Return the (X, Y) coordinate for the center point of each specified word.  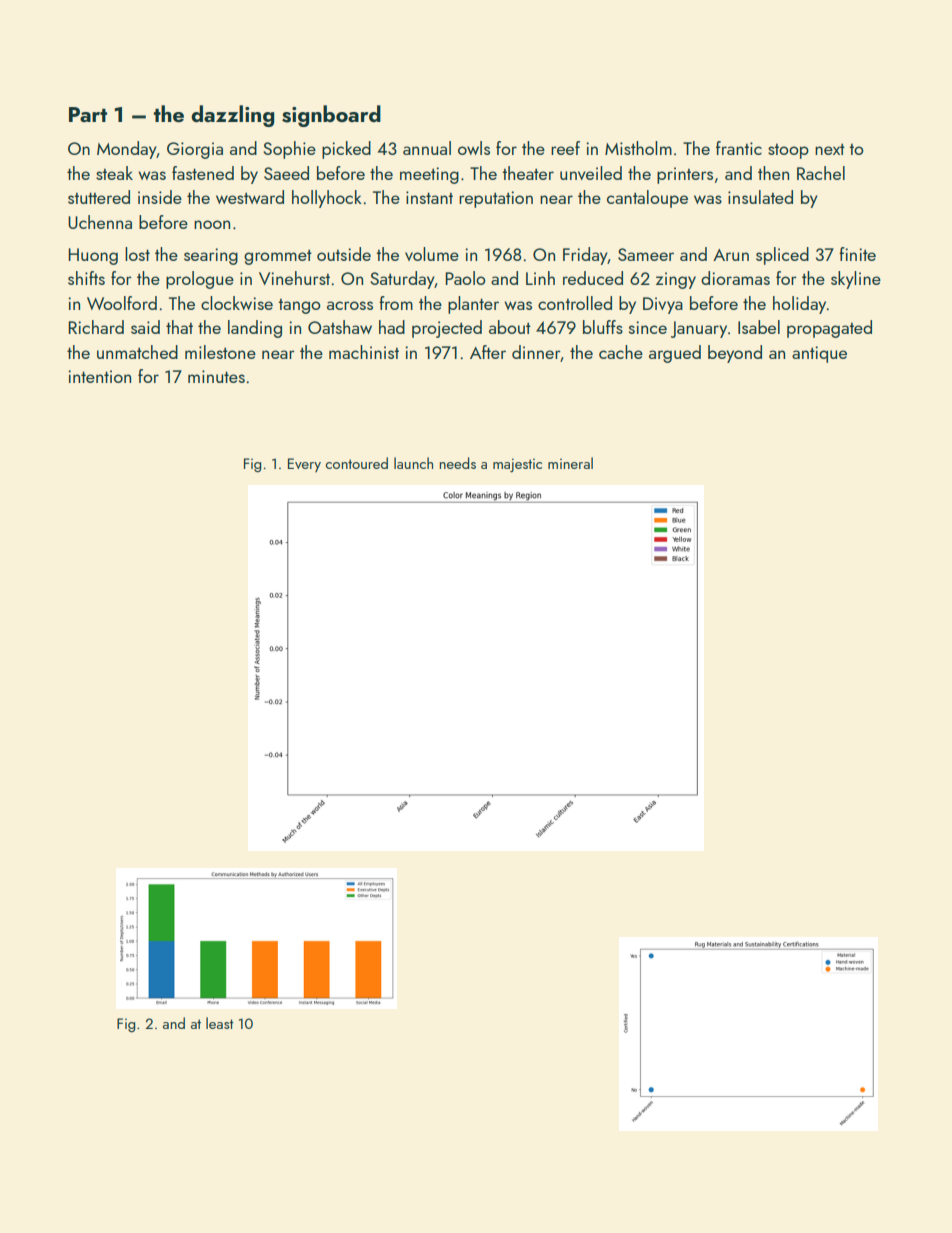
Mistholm (638, 148)
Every (304, 465)
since (648, 327)
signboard (331, 116)
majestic (517, 465)
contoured (357, 463)
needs (458, 463)
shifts (86, 278)
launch (413, 463)
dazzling (233, 116)
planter (473, 305)
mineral (570, 463)
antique (819, 354)
